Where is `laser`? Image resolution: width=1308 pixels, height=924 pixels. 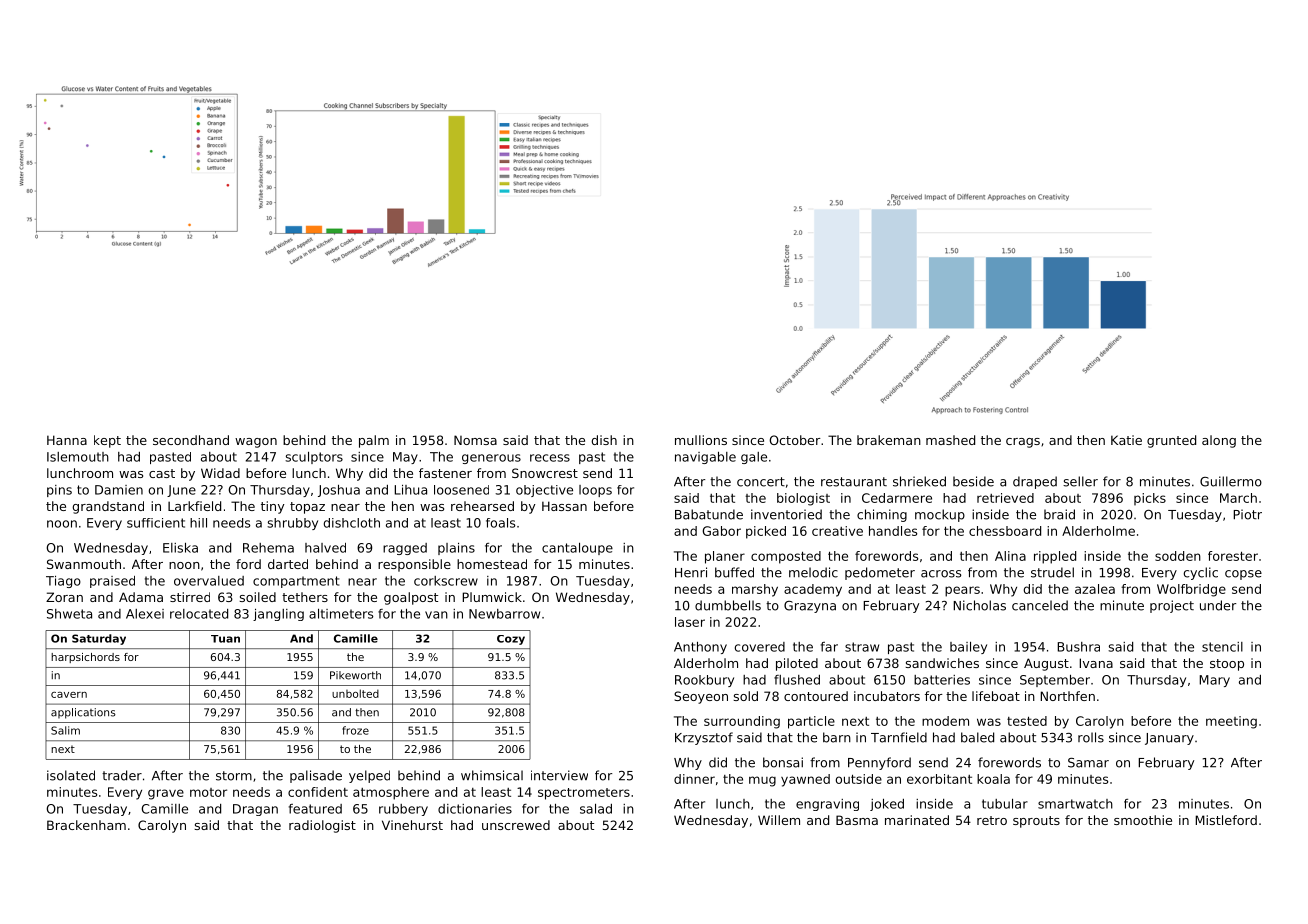 laser is located at coordinates (690, 622).
